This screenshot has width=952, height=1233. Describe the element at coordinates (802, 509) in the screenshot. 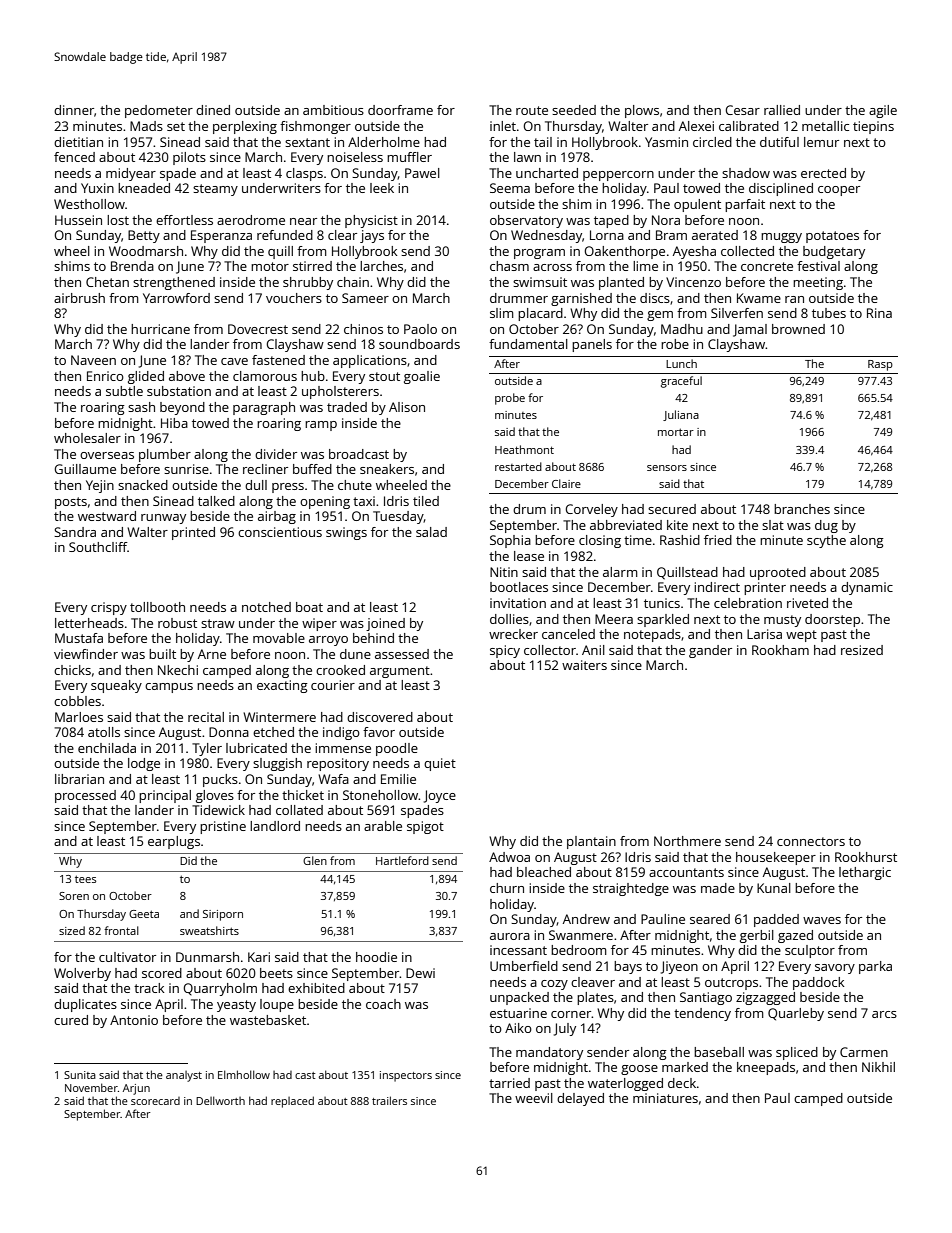

I see `branches` at that location.
